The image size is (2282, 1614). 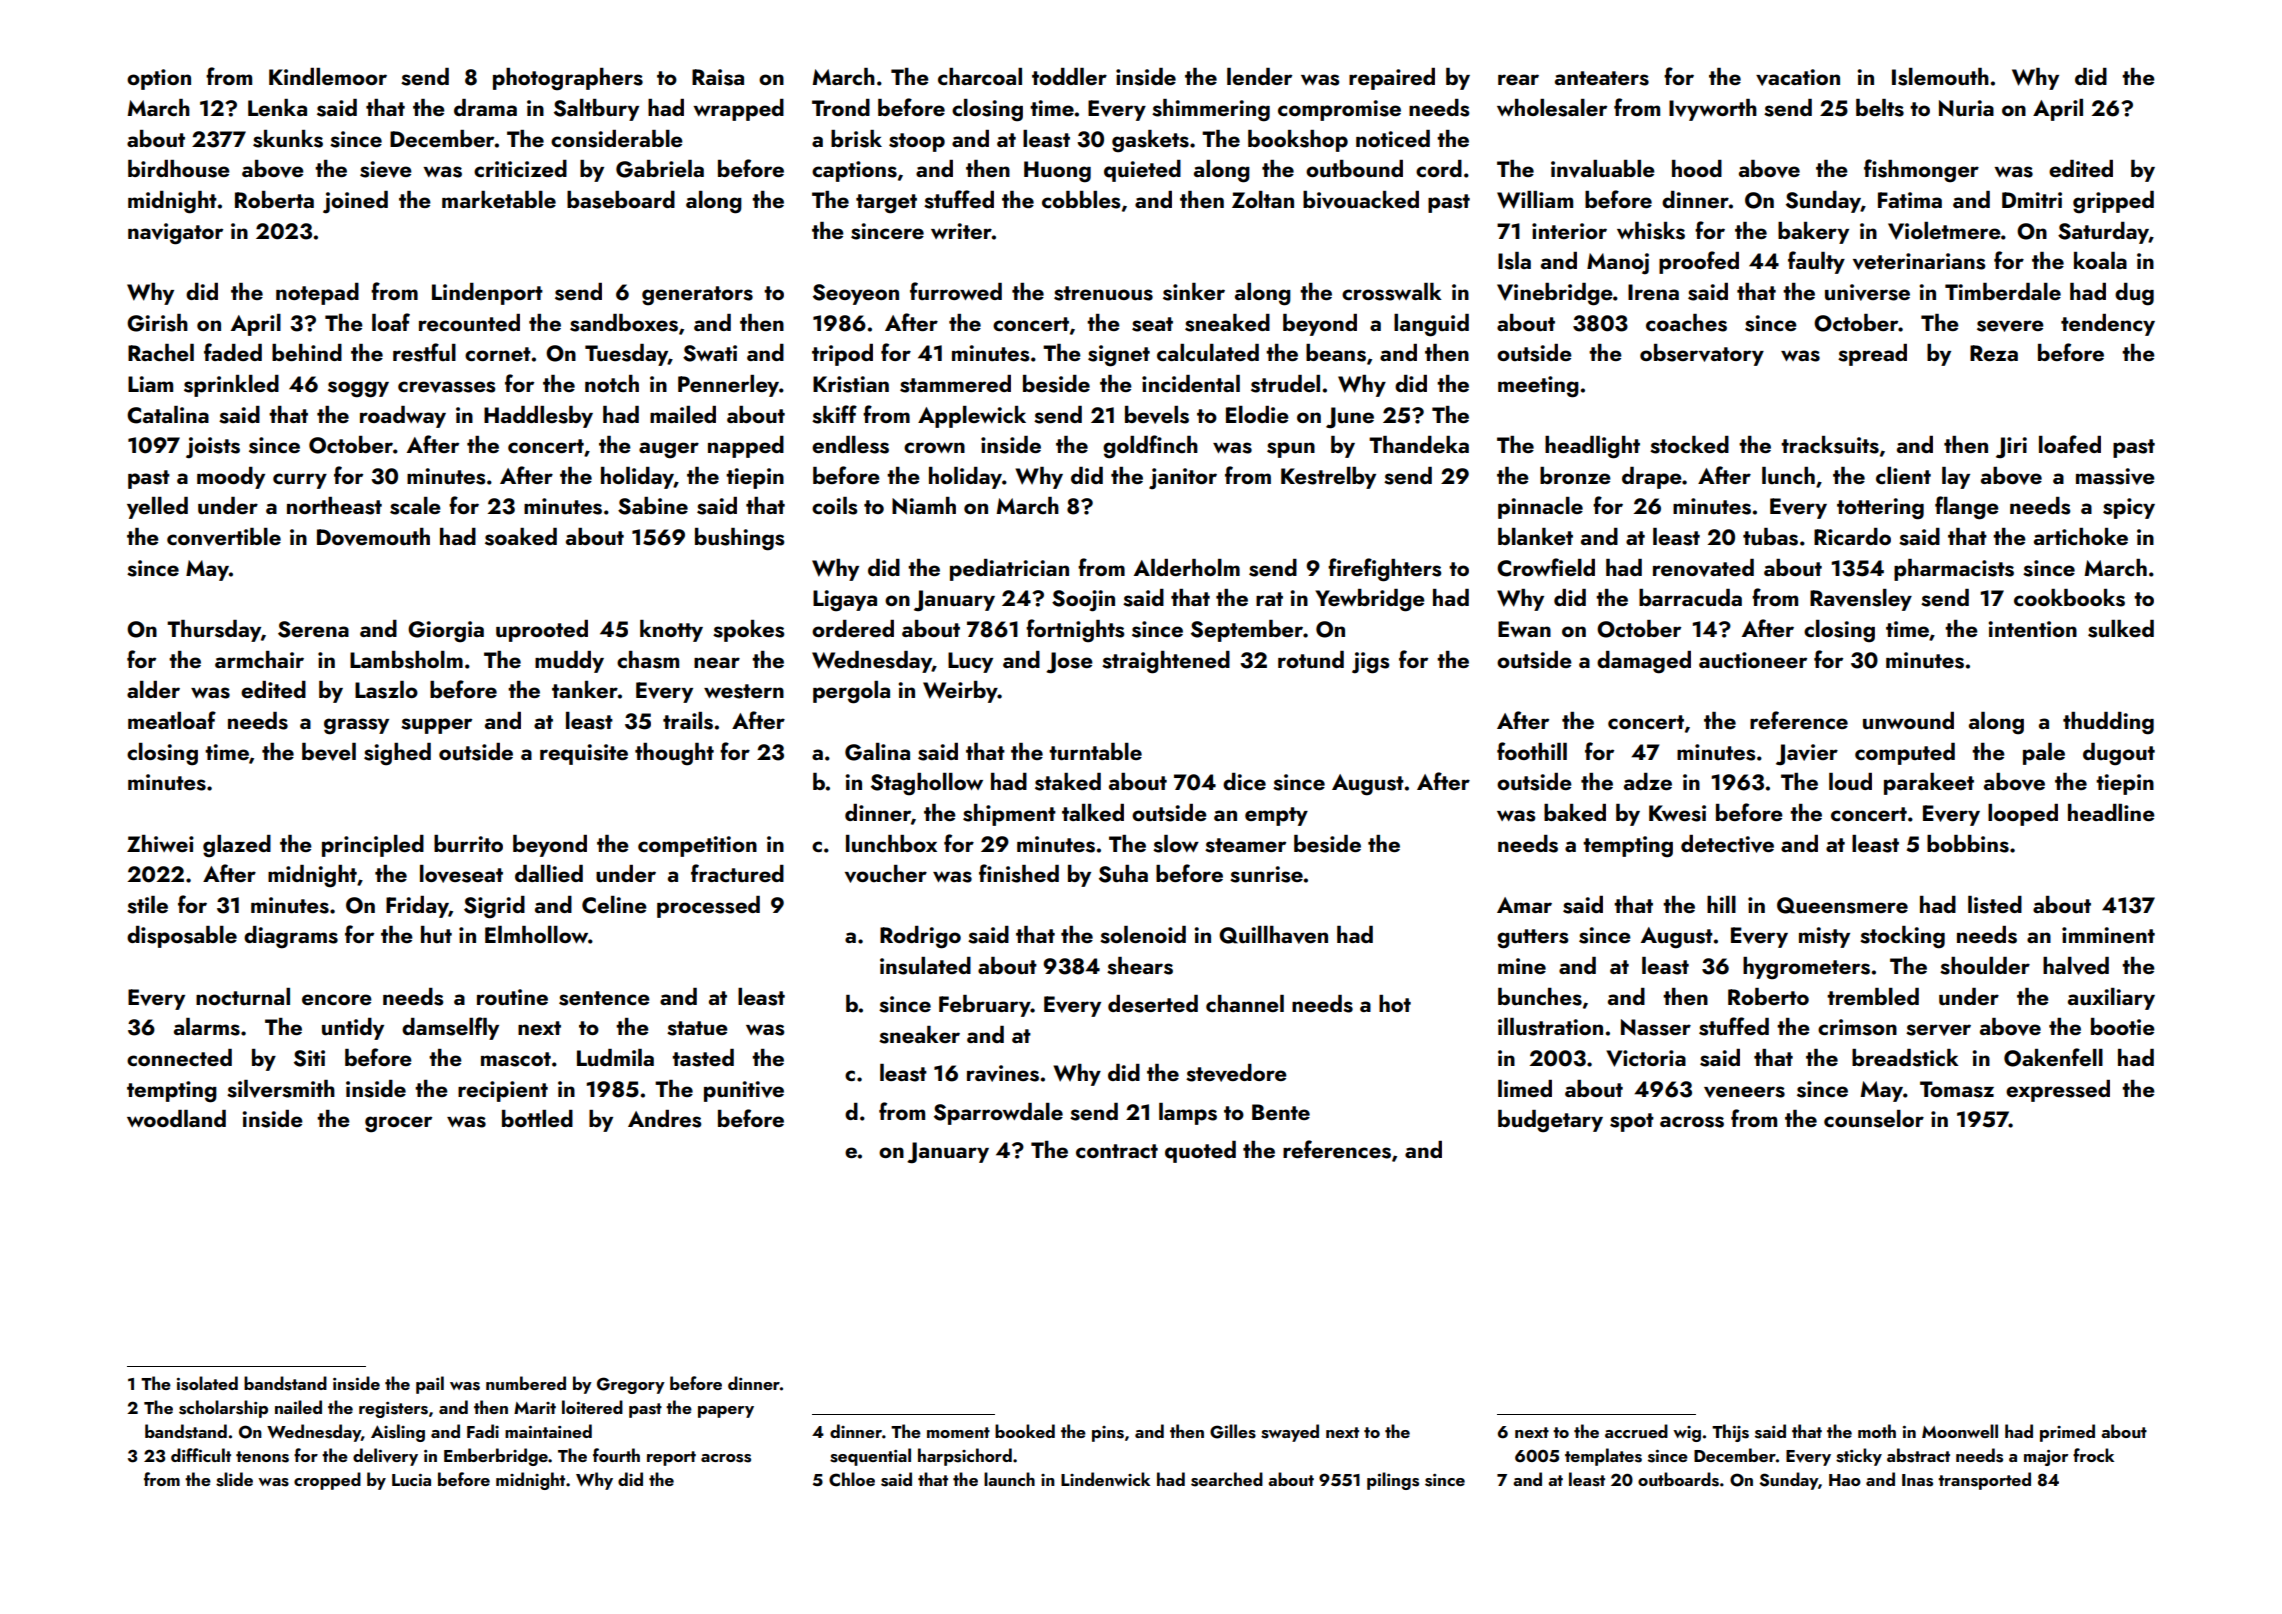 What do you see at coordinates (1117, 1151) in the image?
I see `contract` at bounding box center [1117, 1151].
